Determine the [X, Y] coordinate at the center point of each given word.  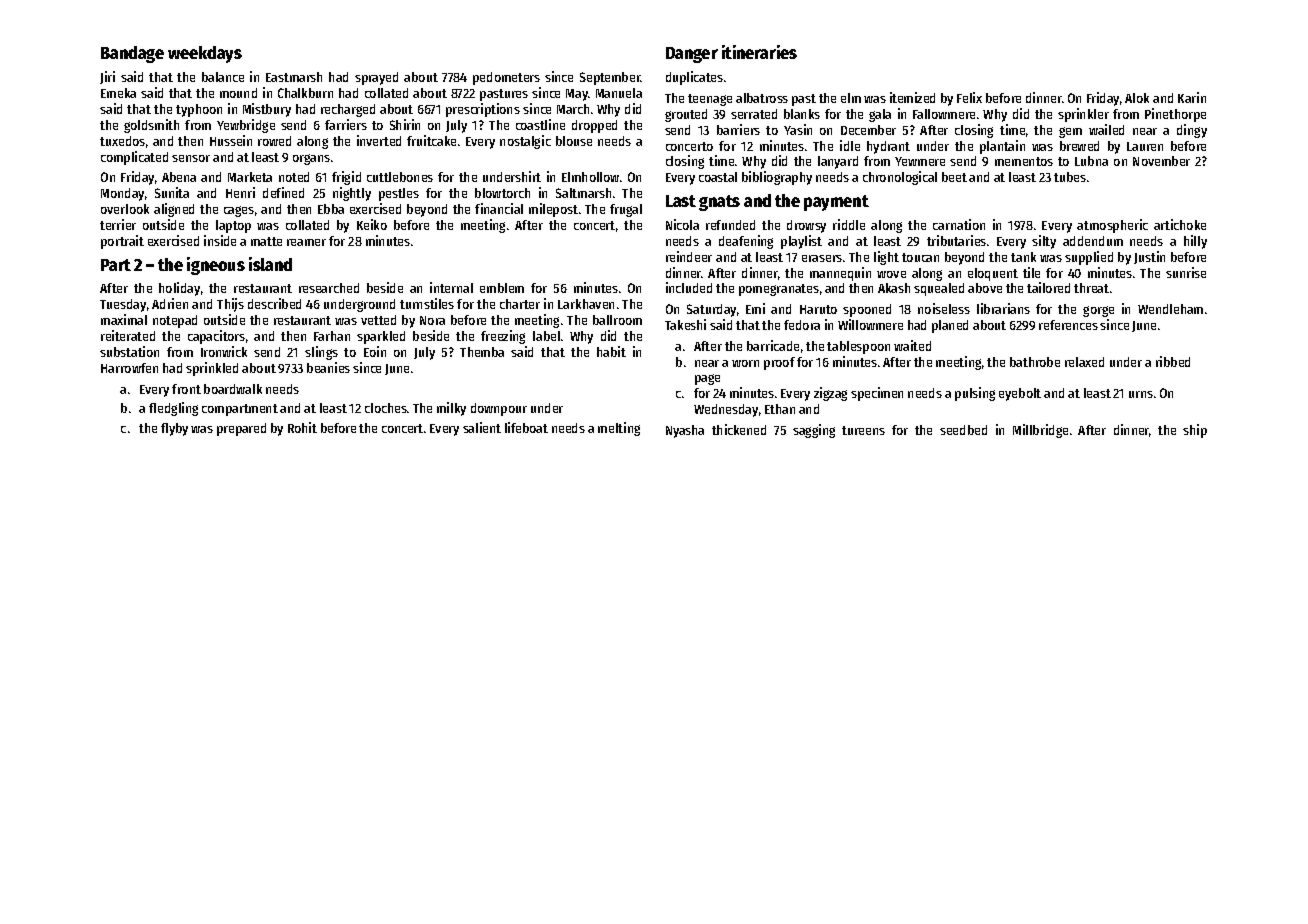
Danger [692, 55]
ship [1195, 431]
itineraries [759, 52]
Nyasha [685, 431]
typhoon [199, 110]
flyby [174, 429]
